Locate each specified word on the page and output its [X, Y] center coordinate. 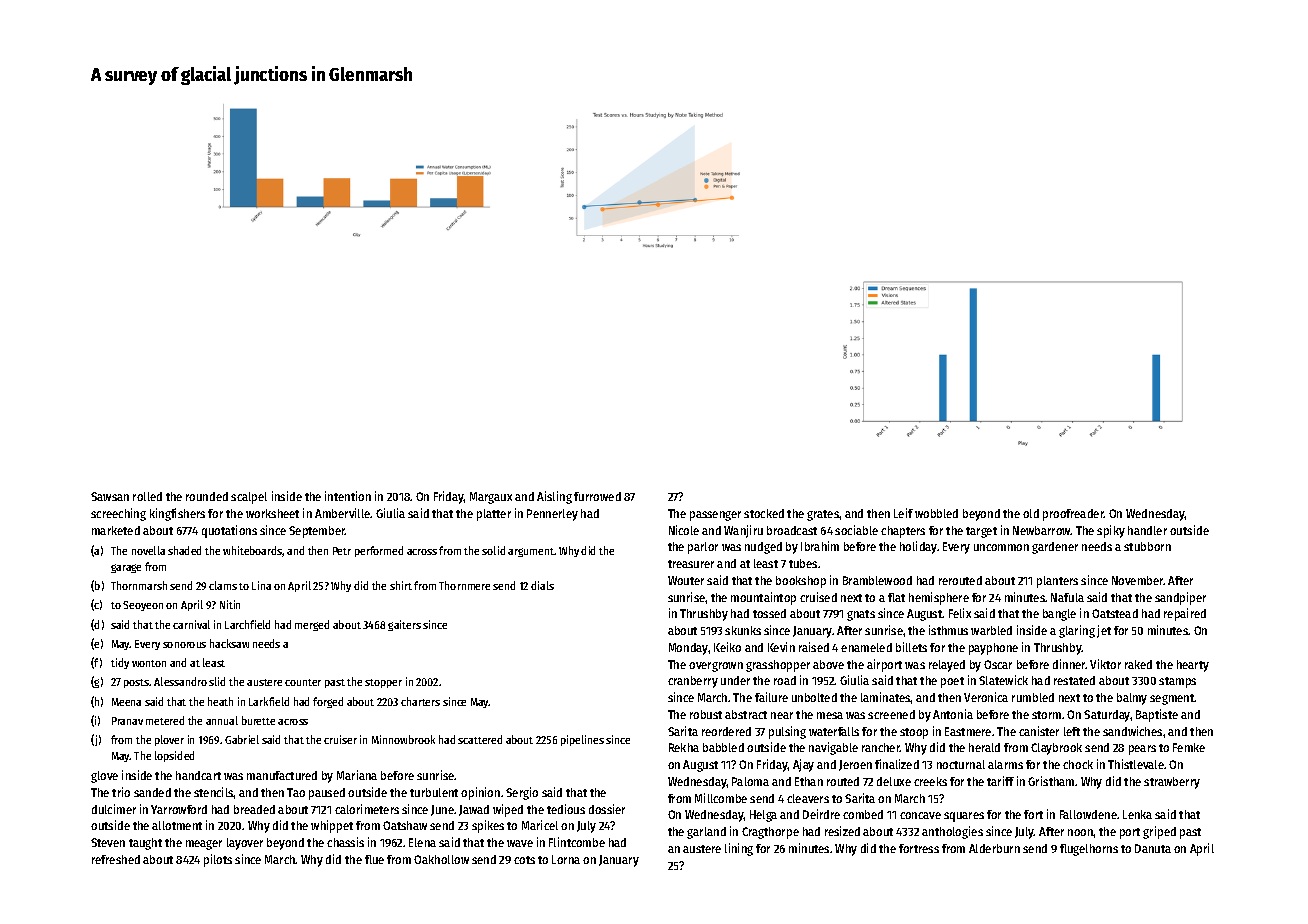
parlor [703, 548]
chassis [345, 842]
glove [104, 777]
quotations [229, 531]
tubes [803, 563]
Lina [261, 585]
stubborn [1147, 546]
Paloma [750, 781]
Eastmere [968, 731]
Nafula [1067, 597]
